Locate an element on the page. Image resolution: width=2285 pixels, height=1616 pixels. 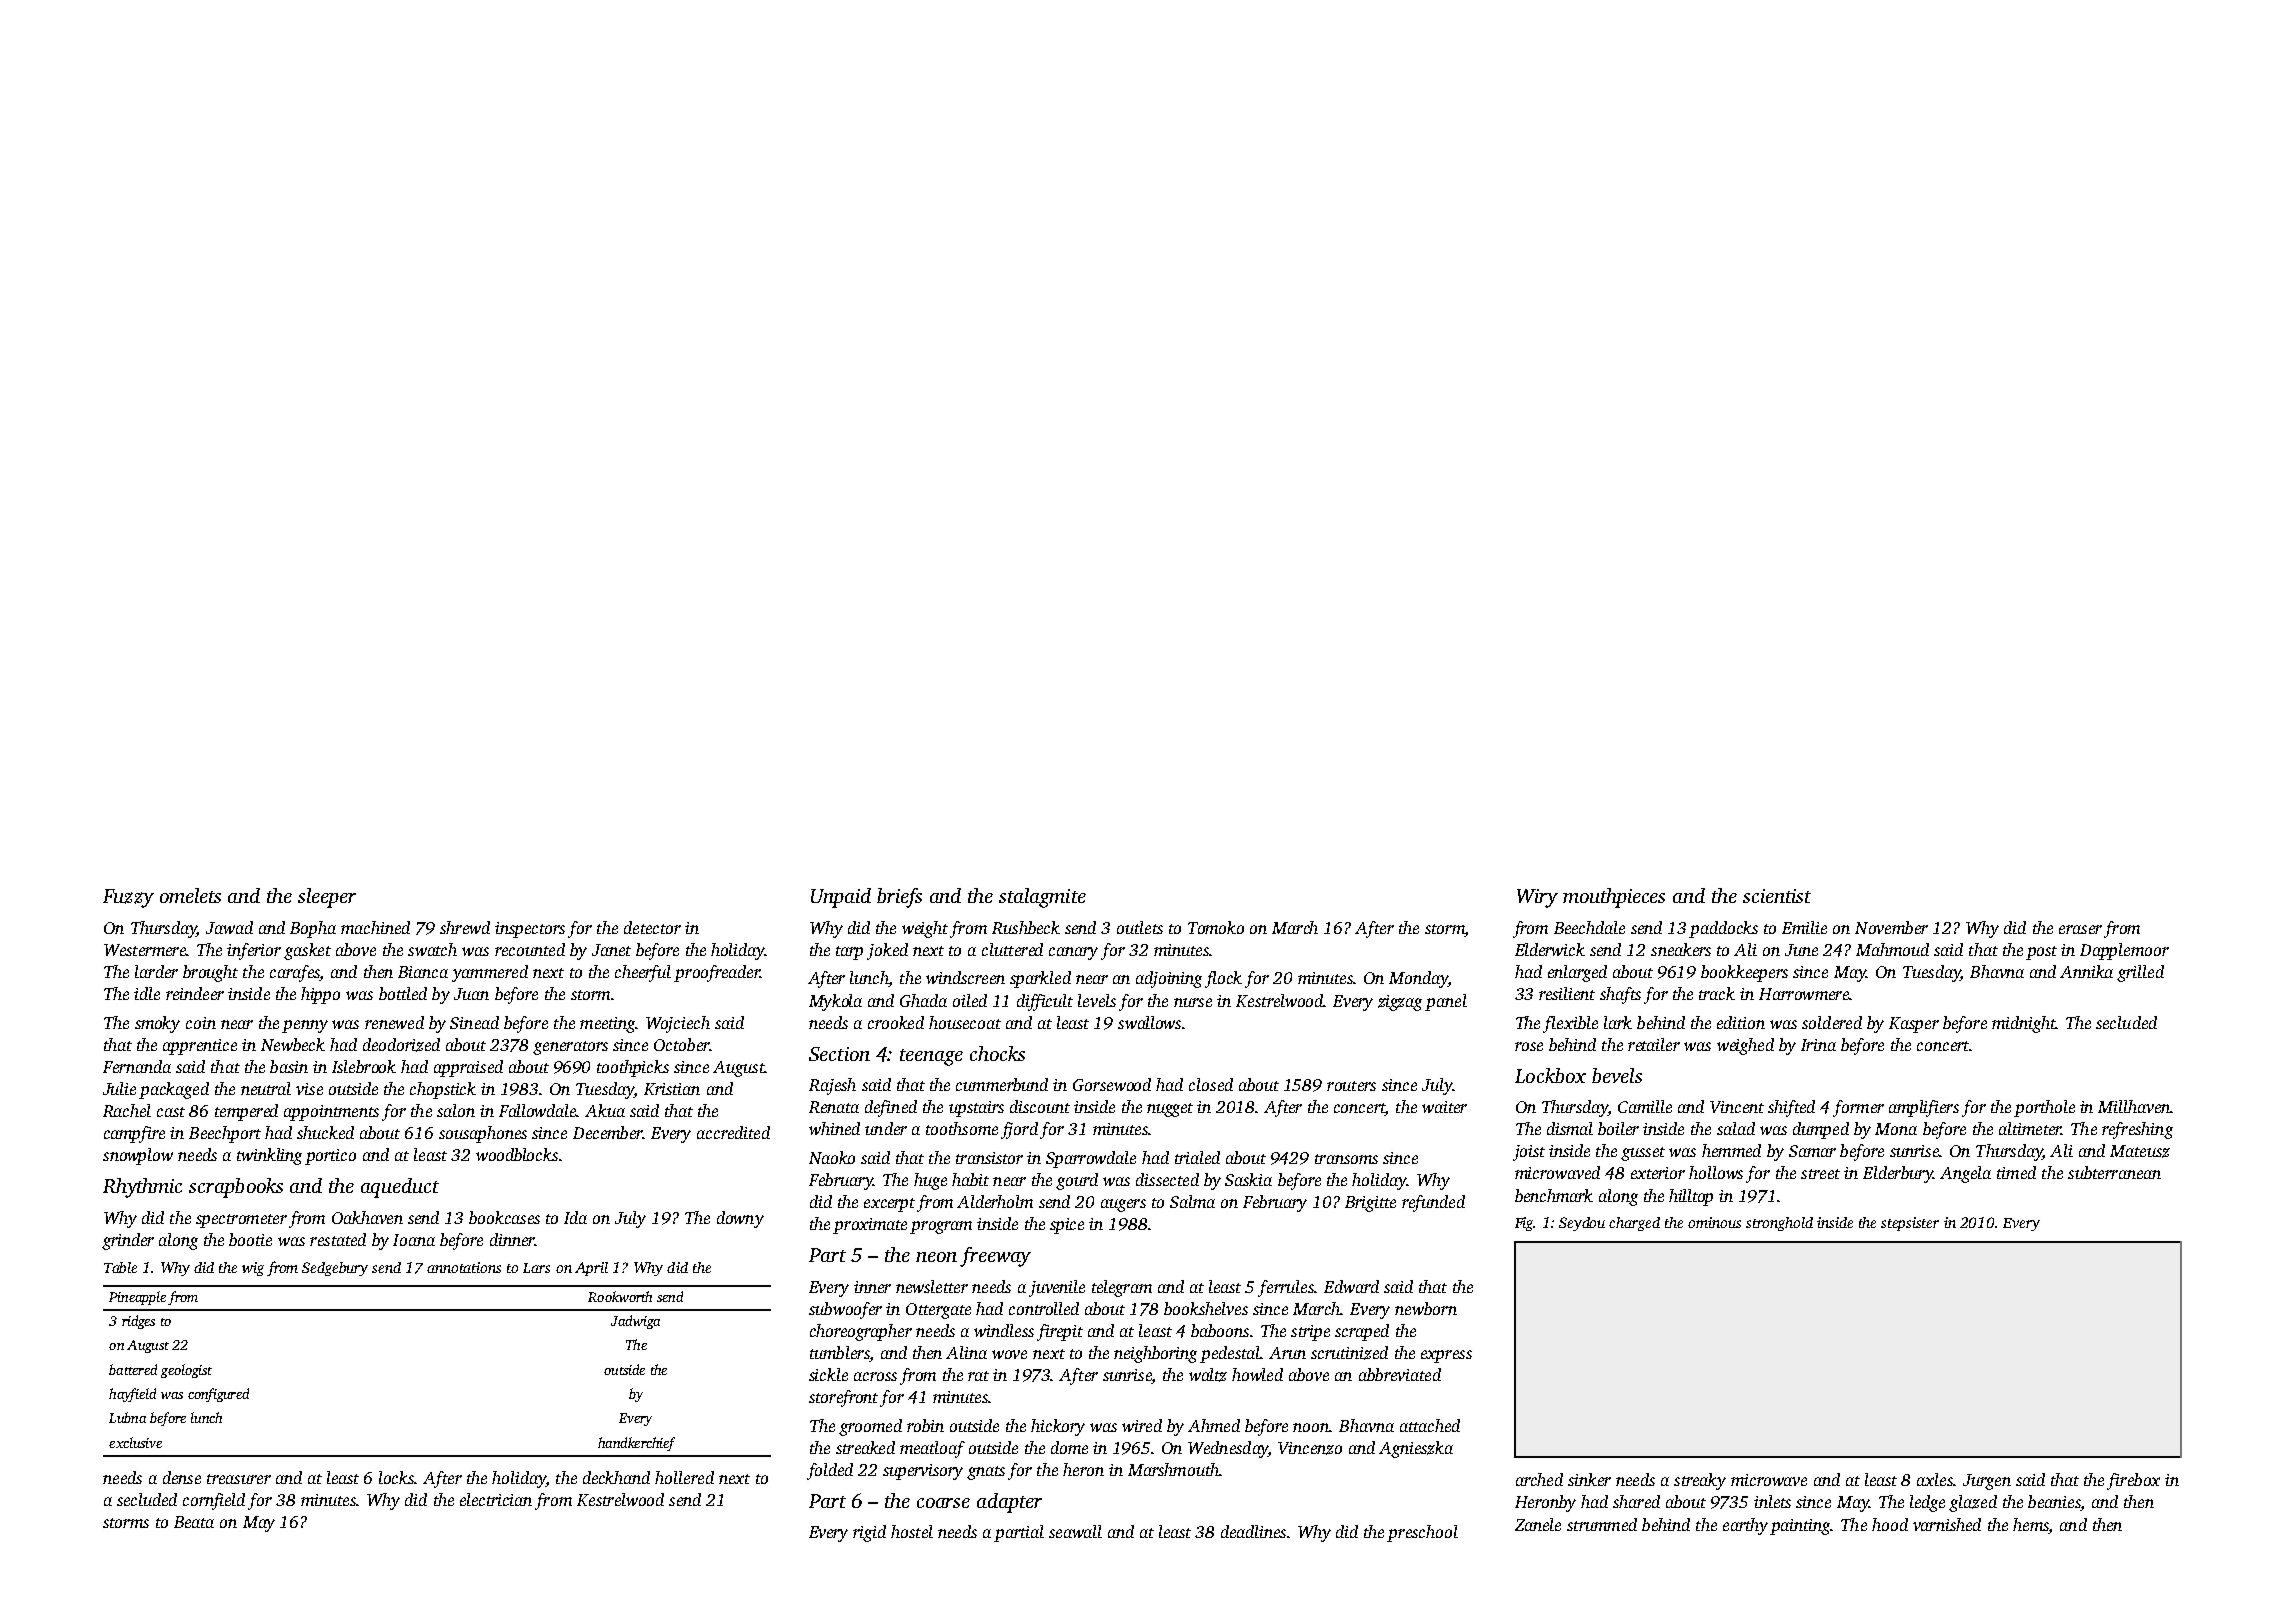
Beata is located at coordinates (194, 1522).
